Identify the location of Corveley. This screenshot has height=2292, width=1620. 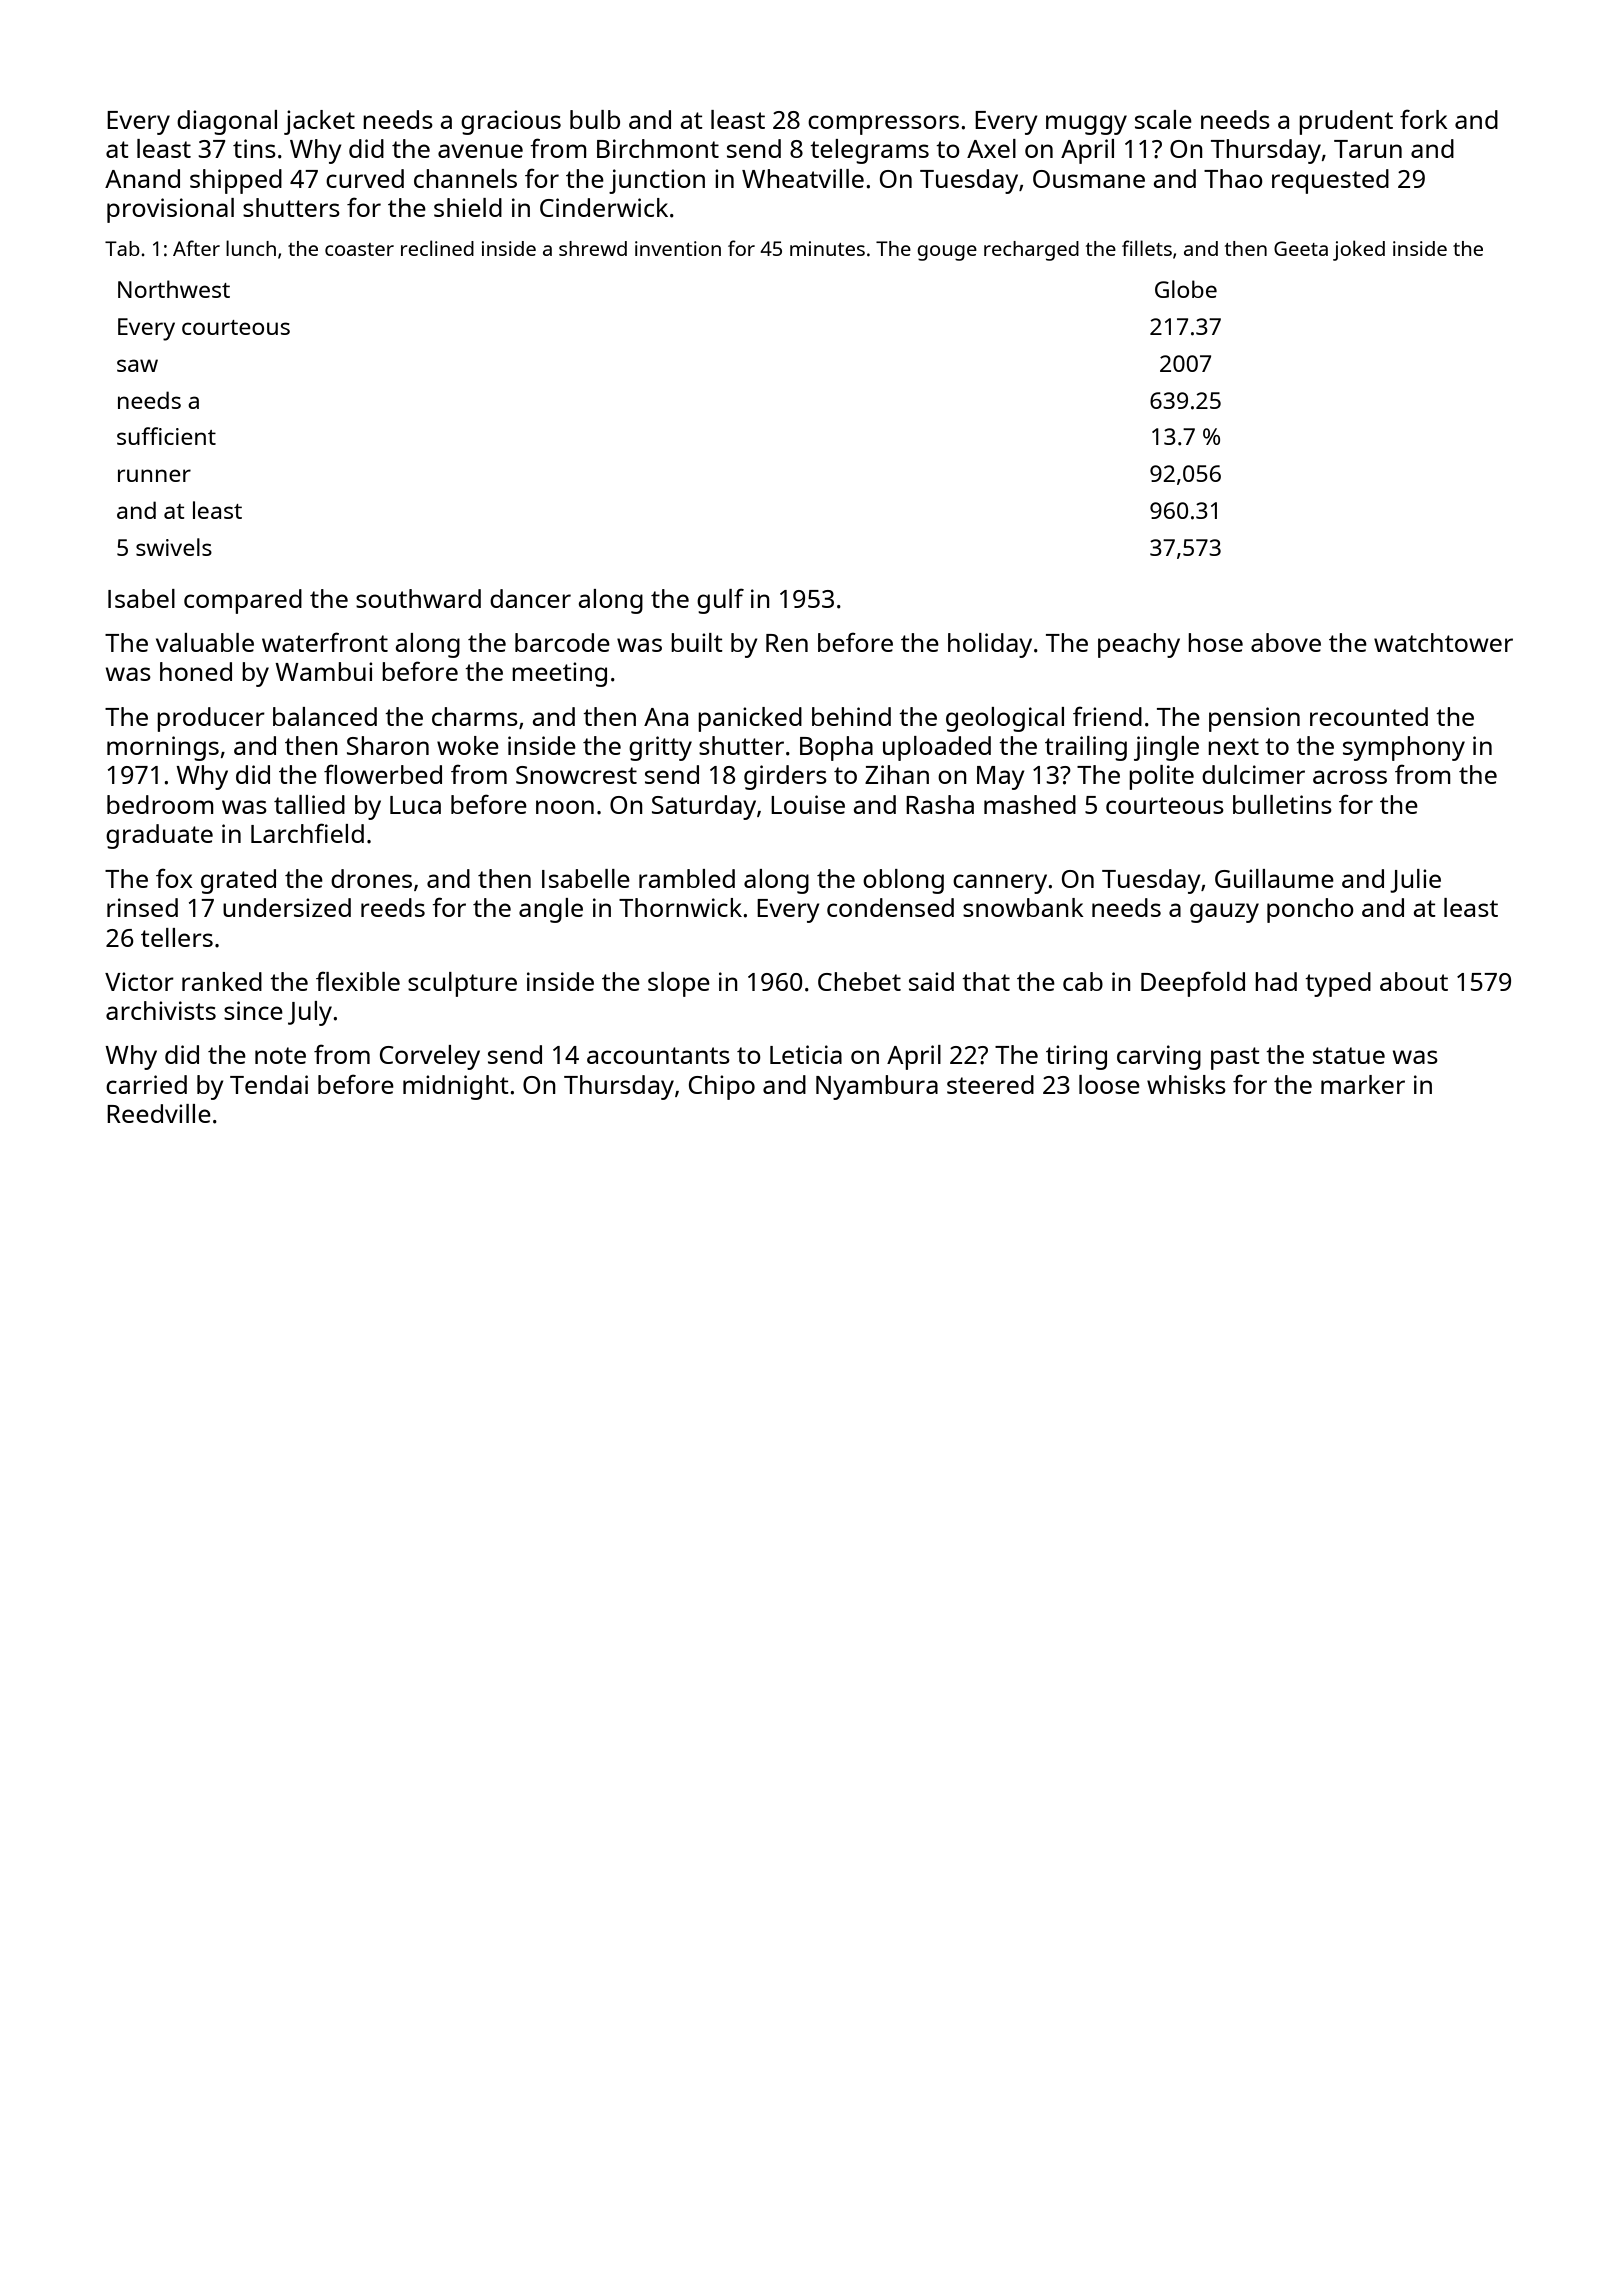
(430, 1057).
